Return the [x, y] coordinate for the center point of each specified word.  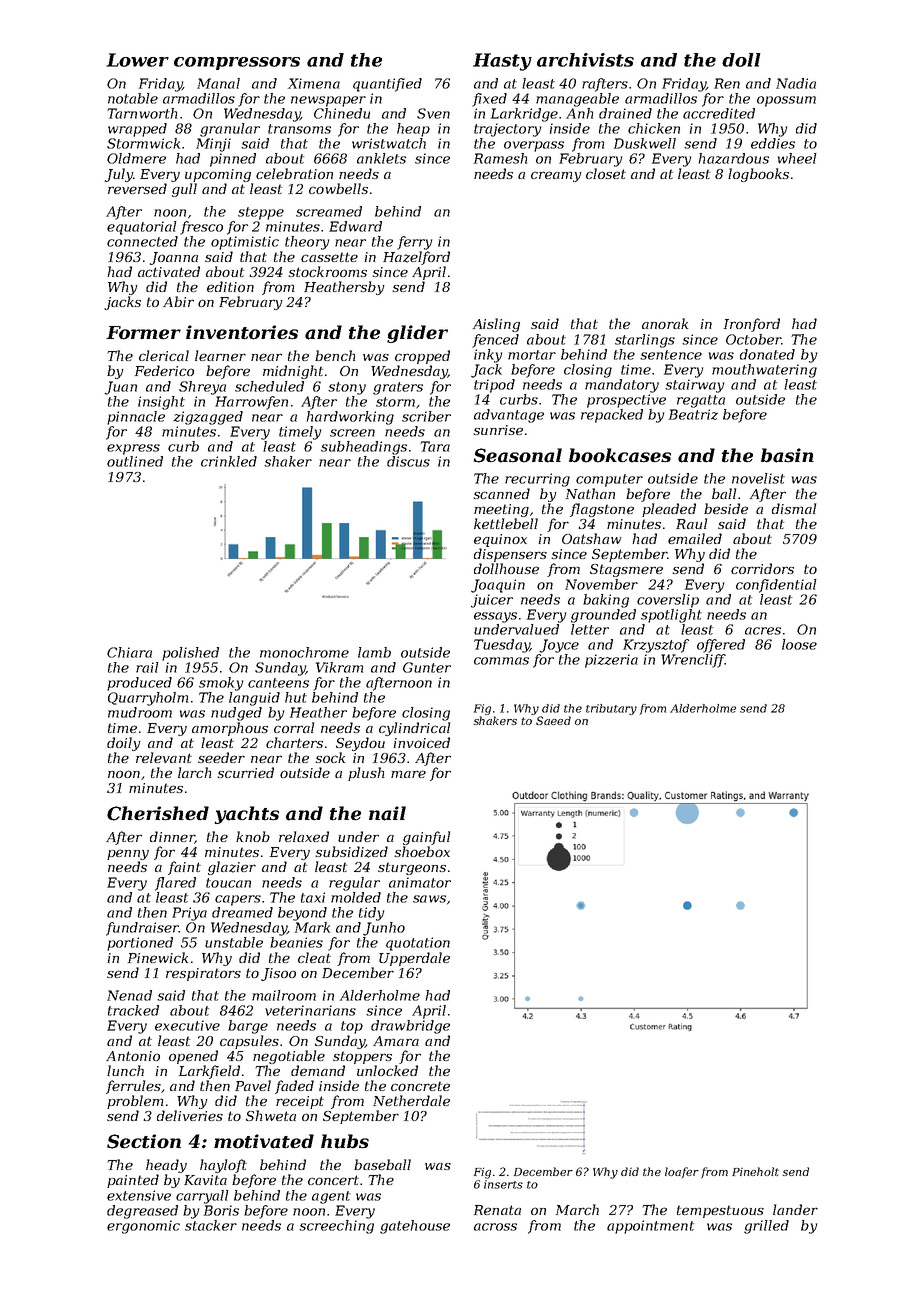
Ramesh [500, 158]
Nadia [796, 83]
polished [190, 654]
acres [763, 631]
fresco [201, 228]
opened [193, 1057]
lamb [374, 652]
